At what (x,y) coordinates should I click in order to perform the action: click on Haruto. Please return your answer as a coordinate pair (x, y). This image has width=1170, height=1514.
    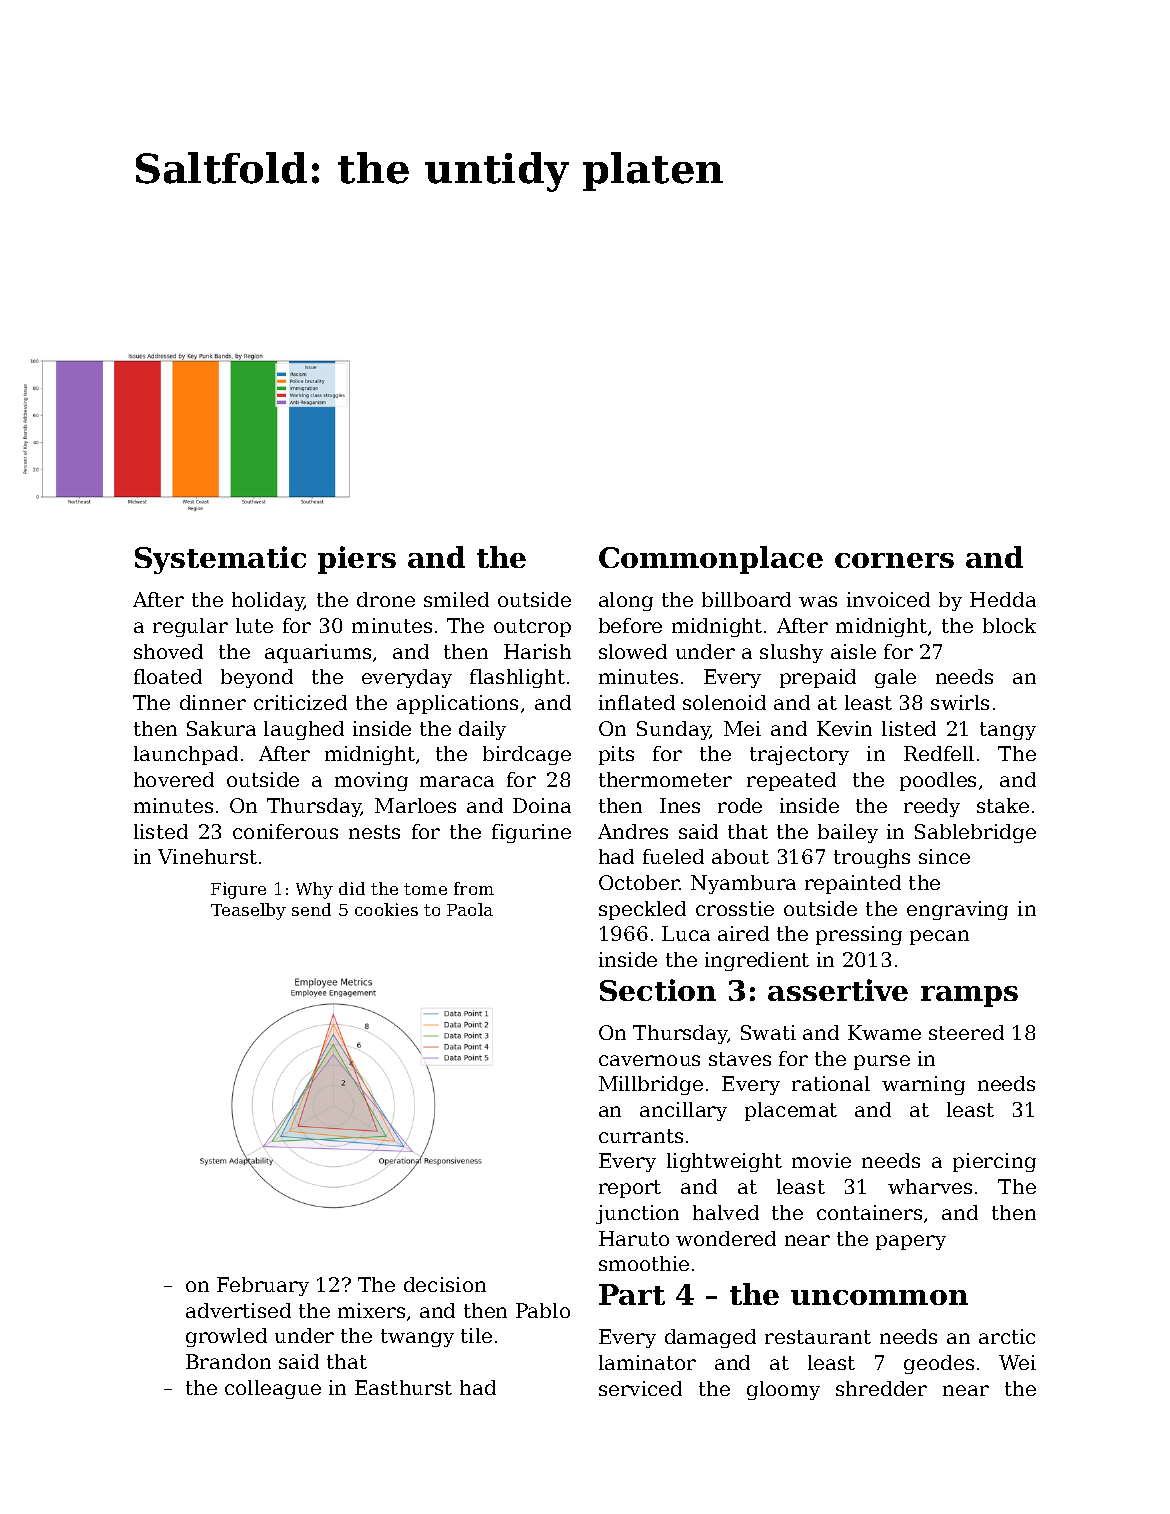
    Looking at the image, I should click on (634, 1238).
